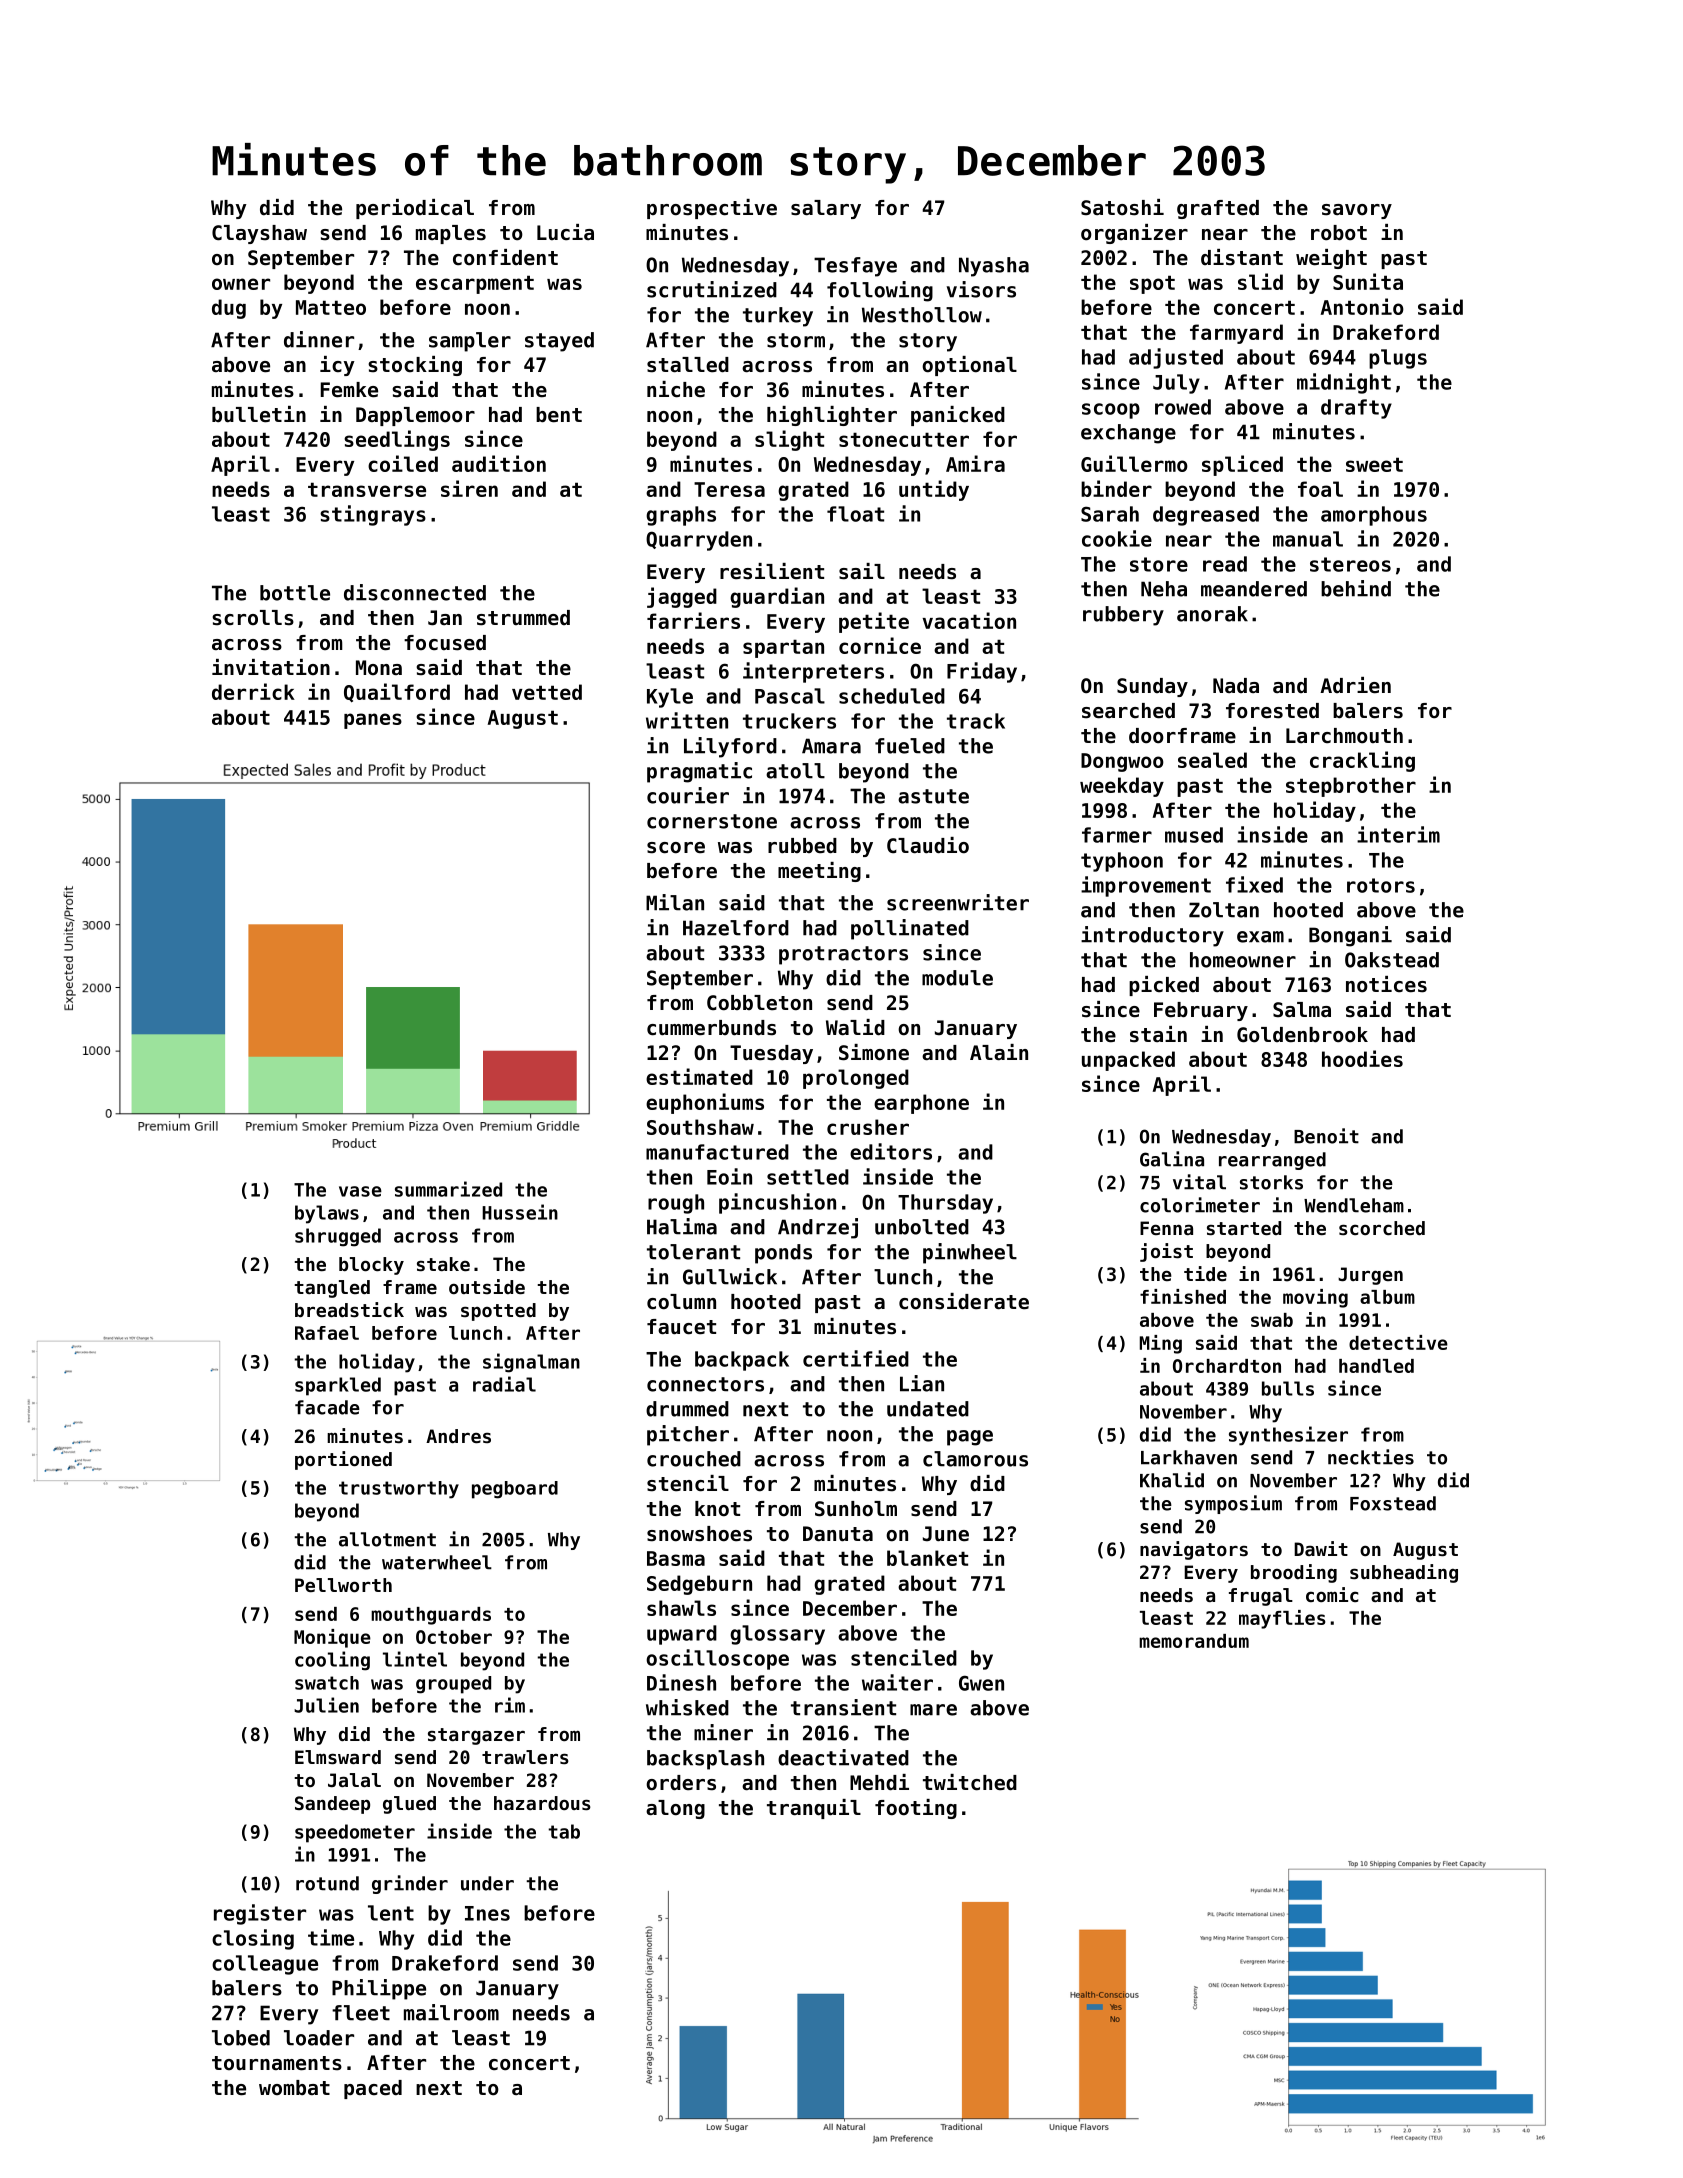 Image resolution: width=1683 pixels, height=2178 pixels. I want to click on bulletin, so click(259, 414).
